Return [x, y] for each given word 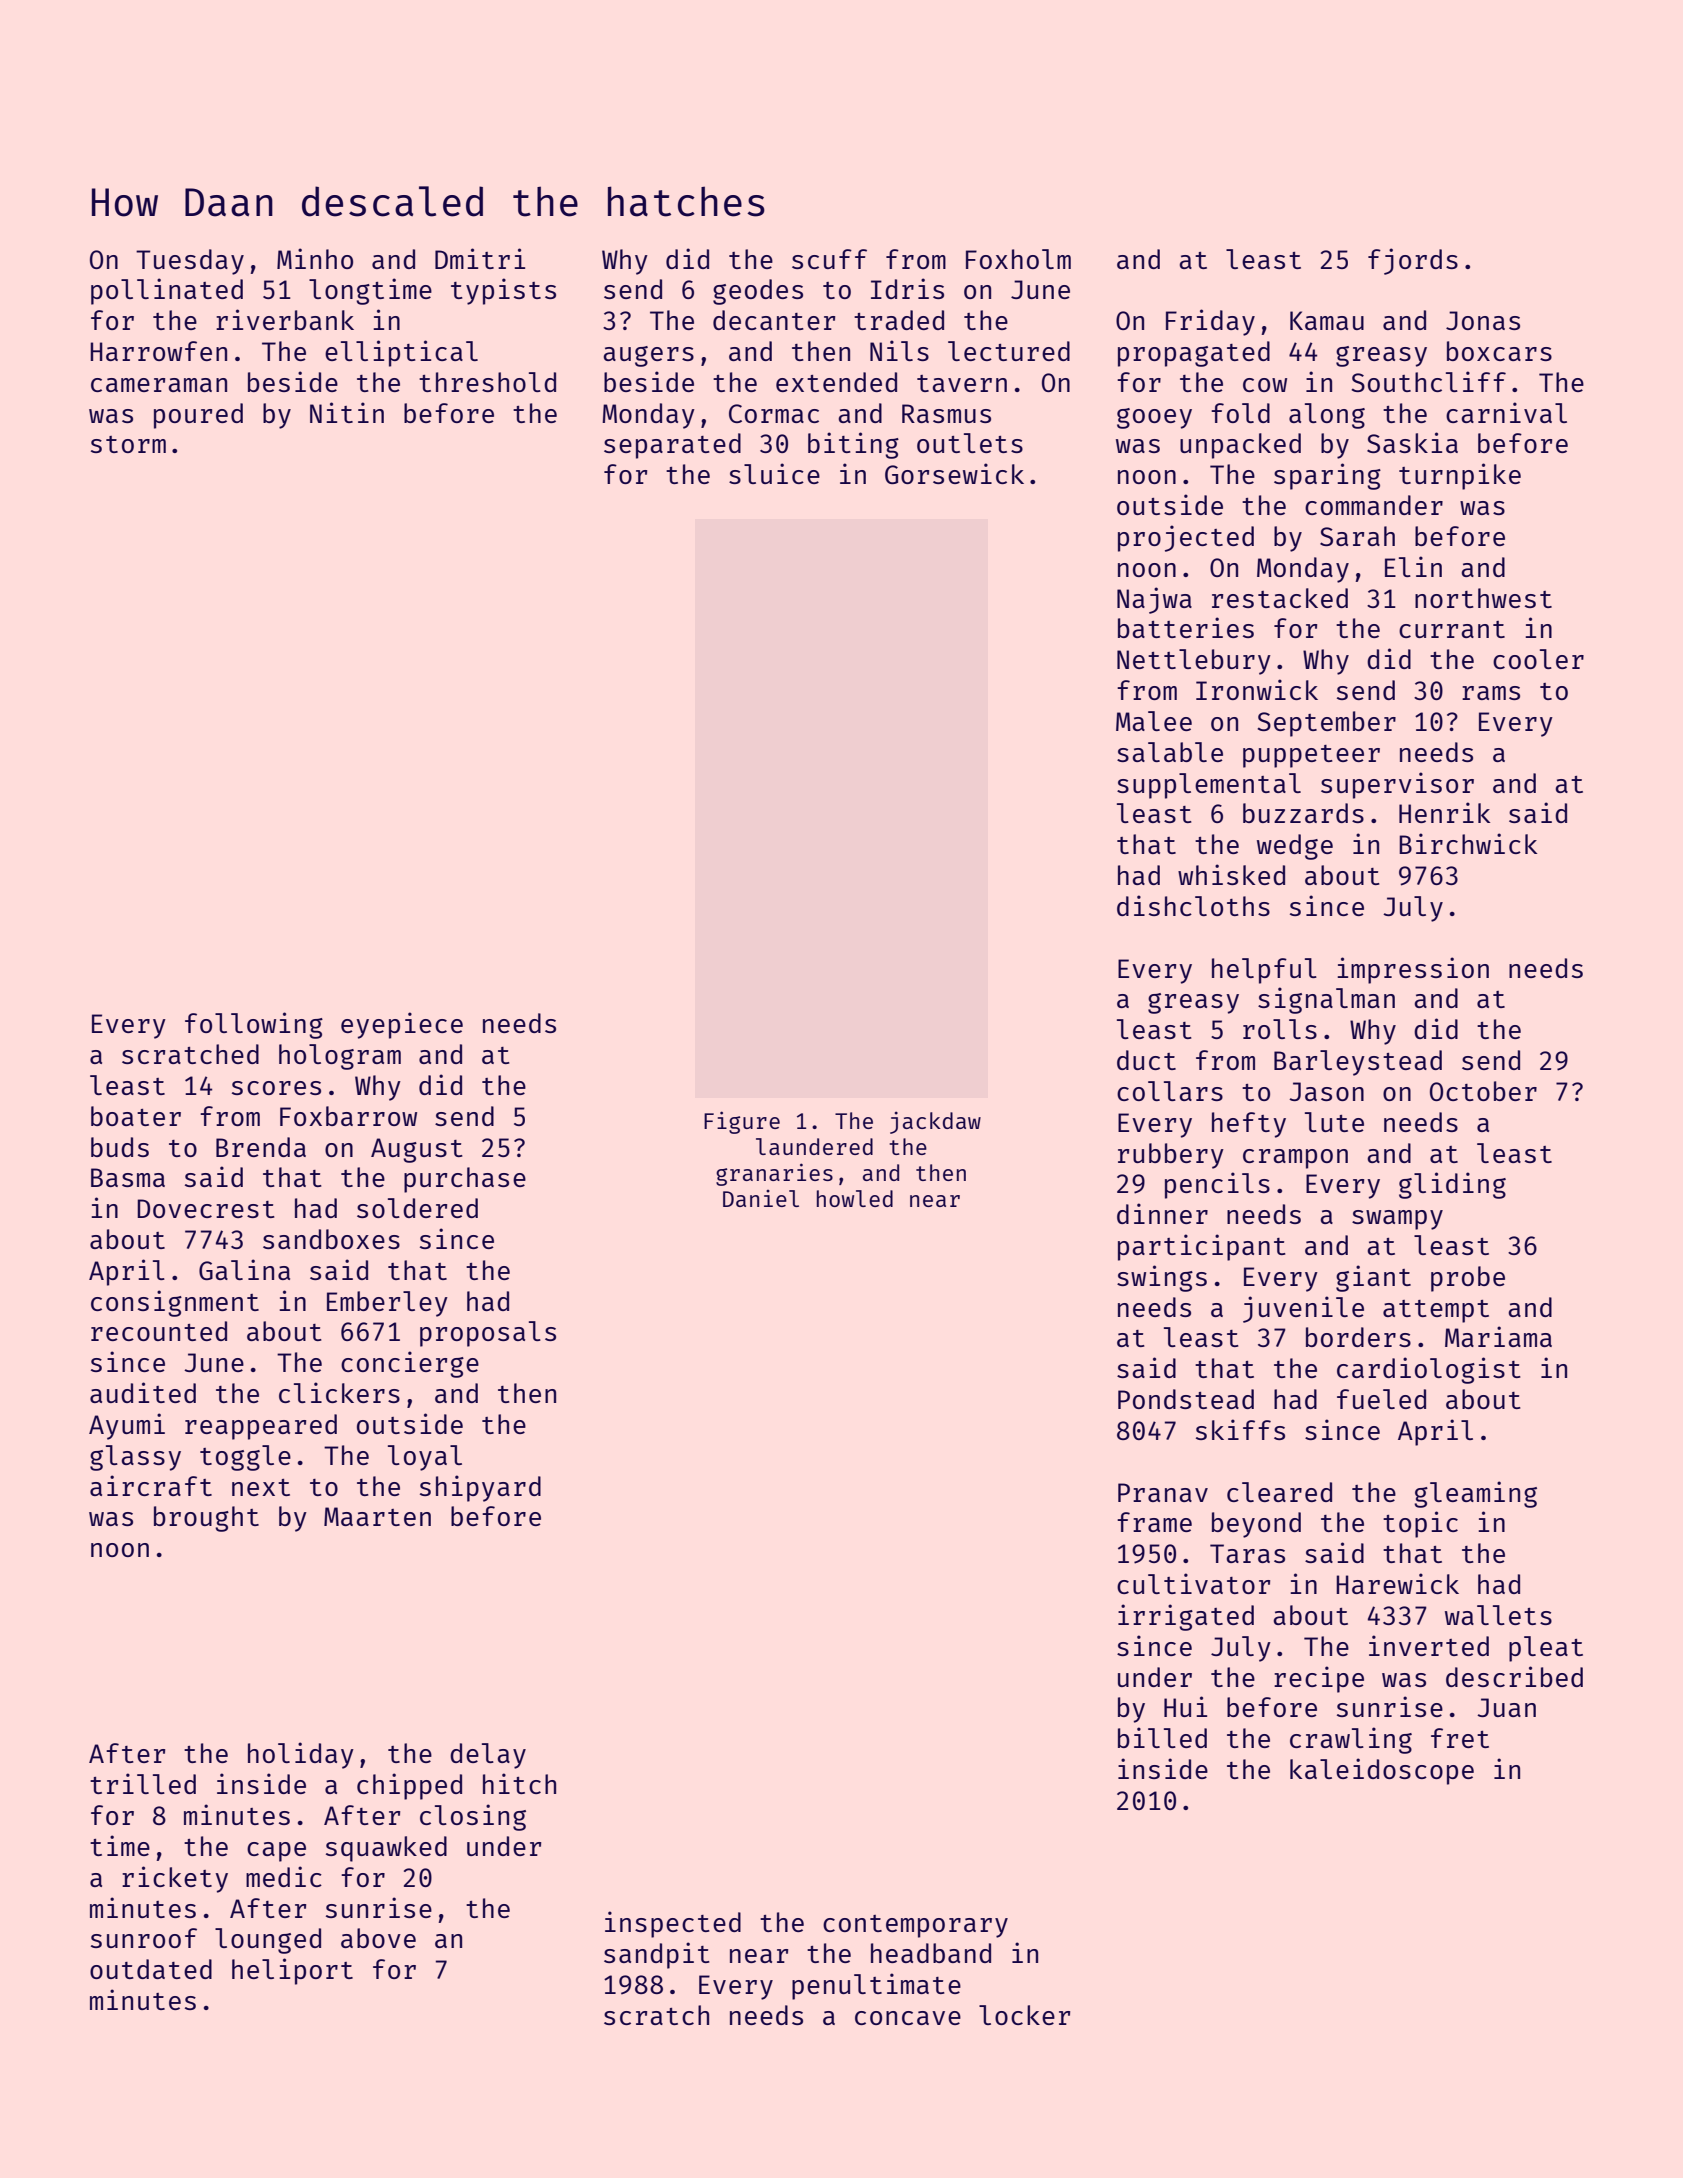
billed [1162, 1737]
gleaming [1475, 1494]
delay [488, 1756]
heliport [292, 1971]
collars [1170, 1091]
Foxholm [1018, 259]
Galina [244, 1269]
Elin [1413, 566]
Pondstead [1186, 1399]
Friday [1210, 322]
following [254, 1025]
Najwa [1154, 600]
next [261, 1487]
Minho [315, 258]
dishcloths [1193, 905]
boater [136, 1116]
